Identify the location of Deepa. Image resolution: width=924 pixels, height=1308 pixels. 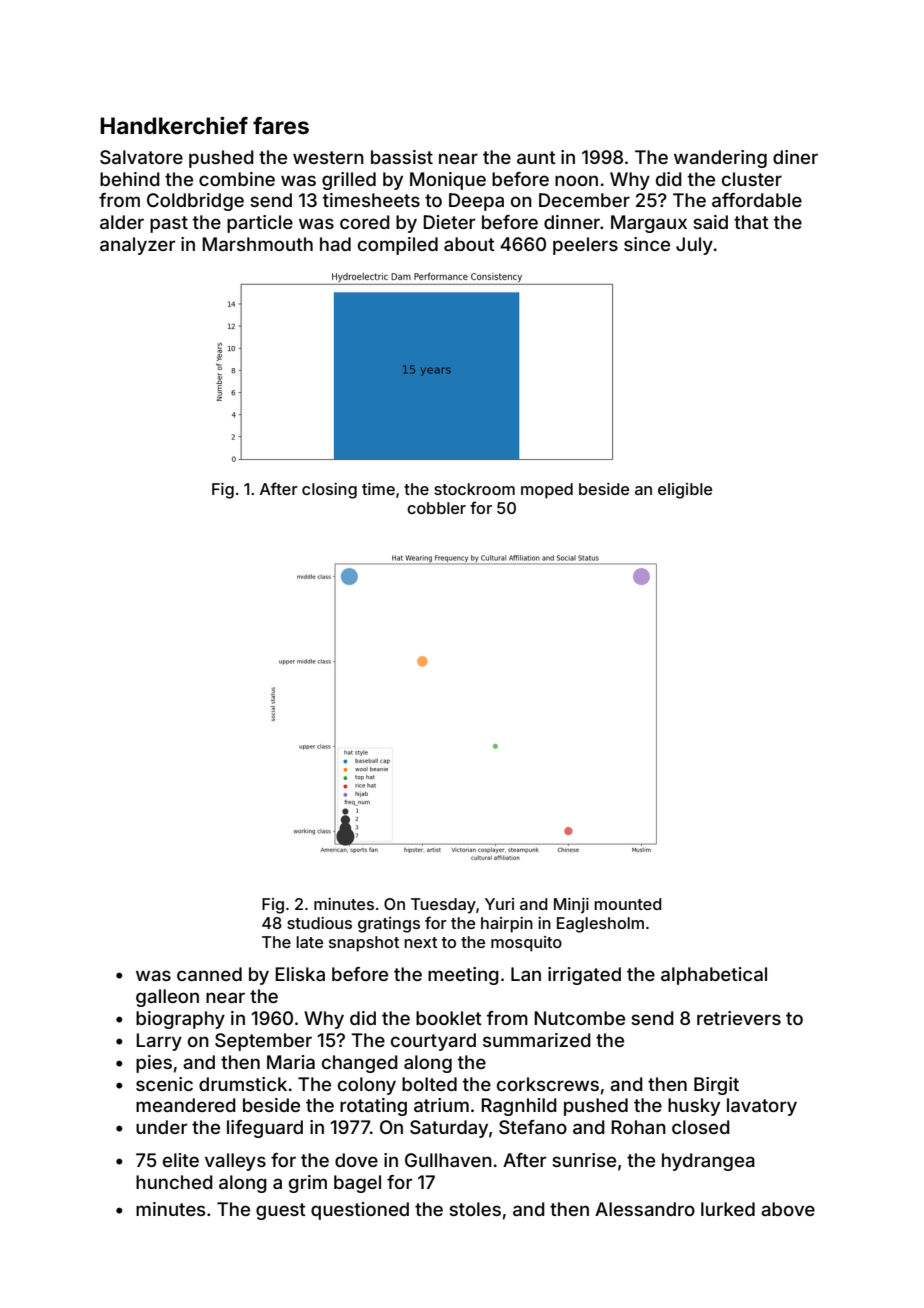
(476, 202).
